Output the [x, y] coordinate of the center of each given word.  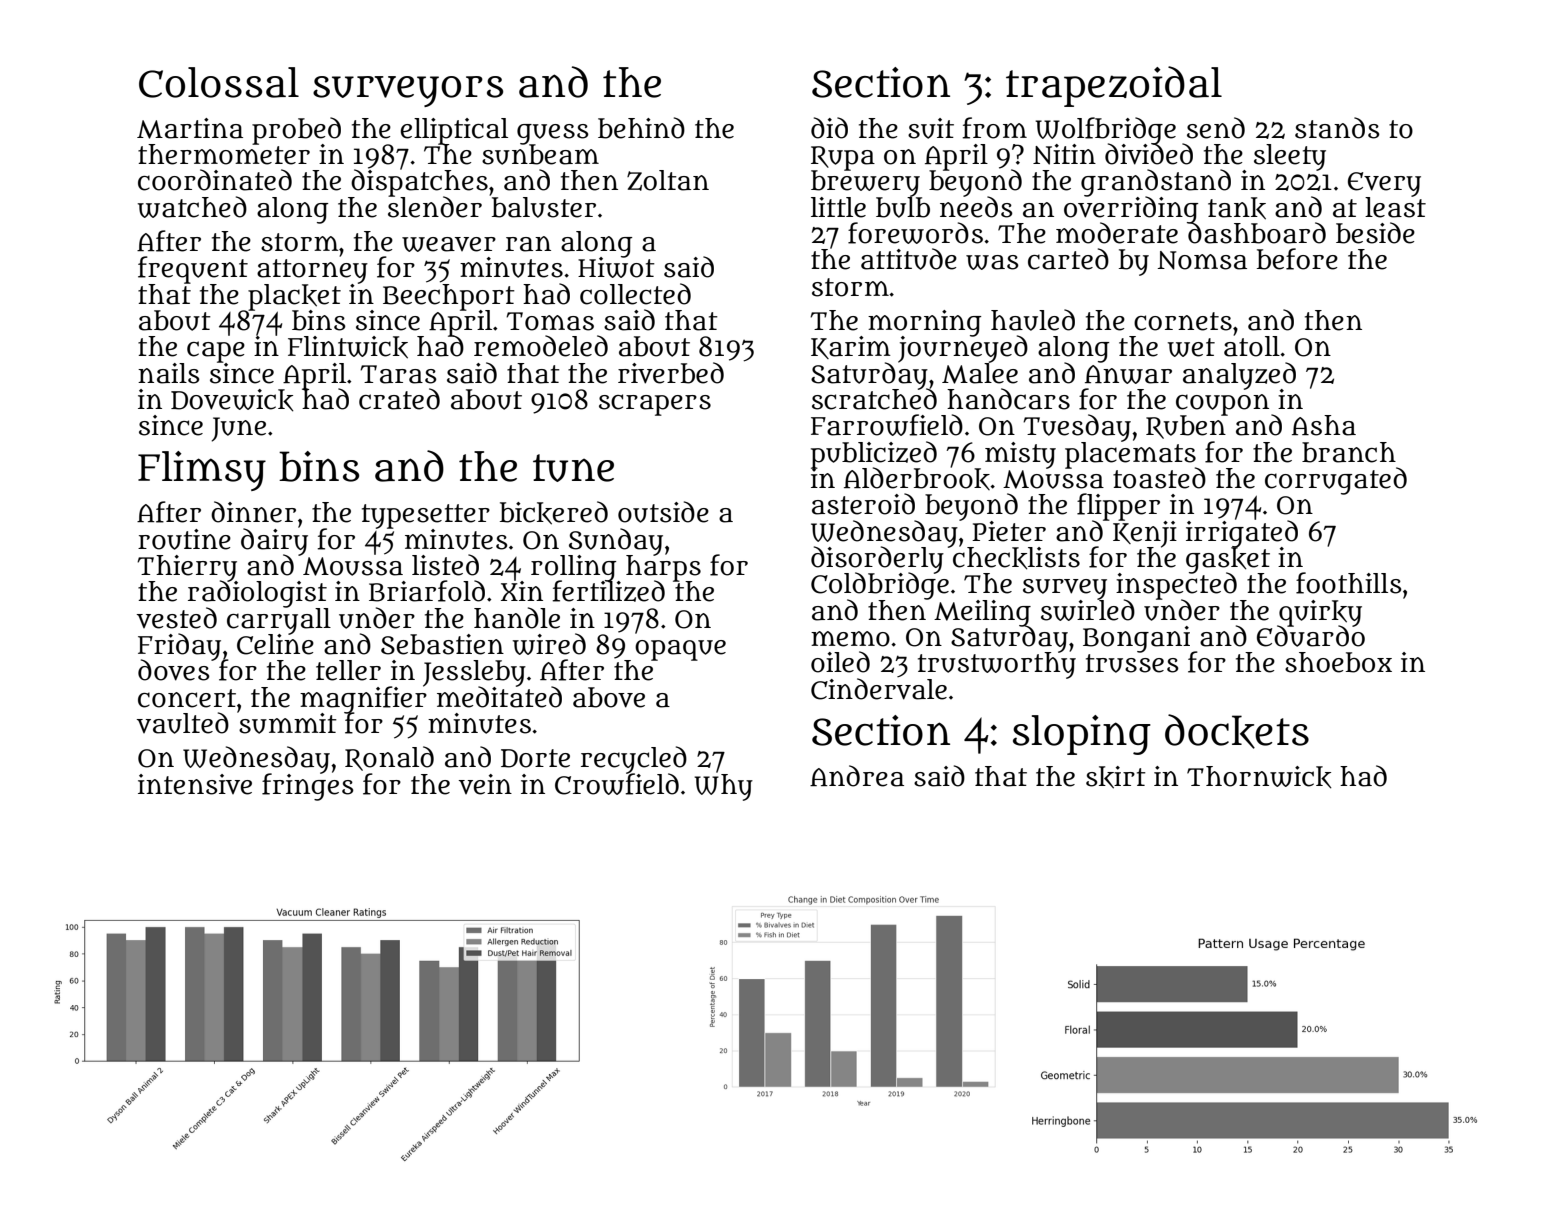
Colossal [219, 82]
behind [641, 128]
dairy [274, 541]
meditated [499, 697]
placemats [1131, 455]
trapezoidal [1114, 86]
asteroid [863, 504]
